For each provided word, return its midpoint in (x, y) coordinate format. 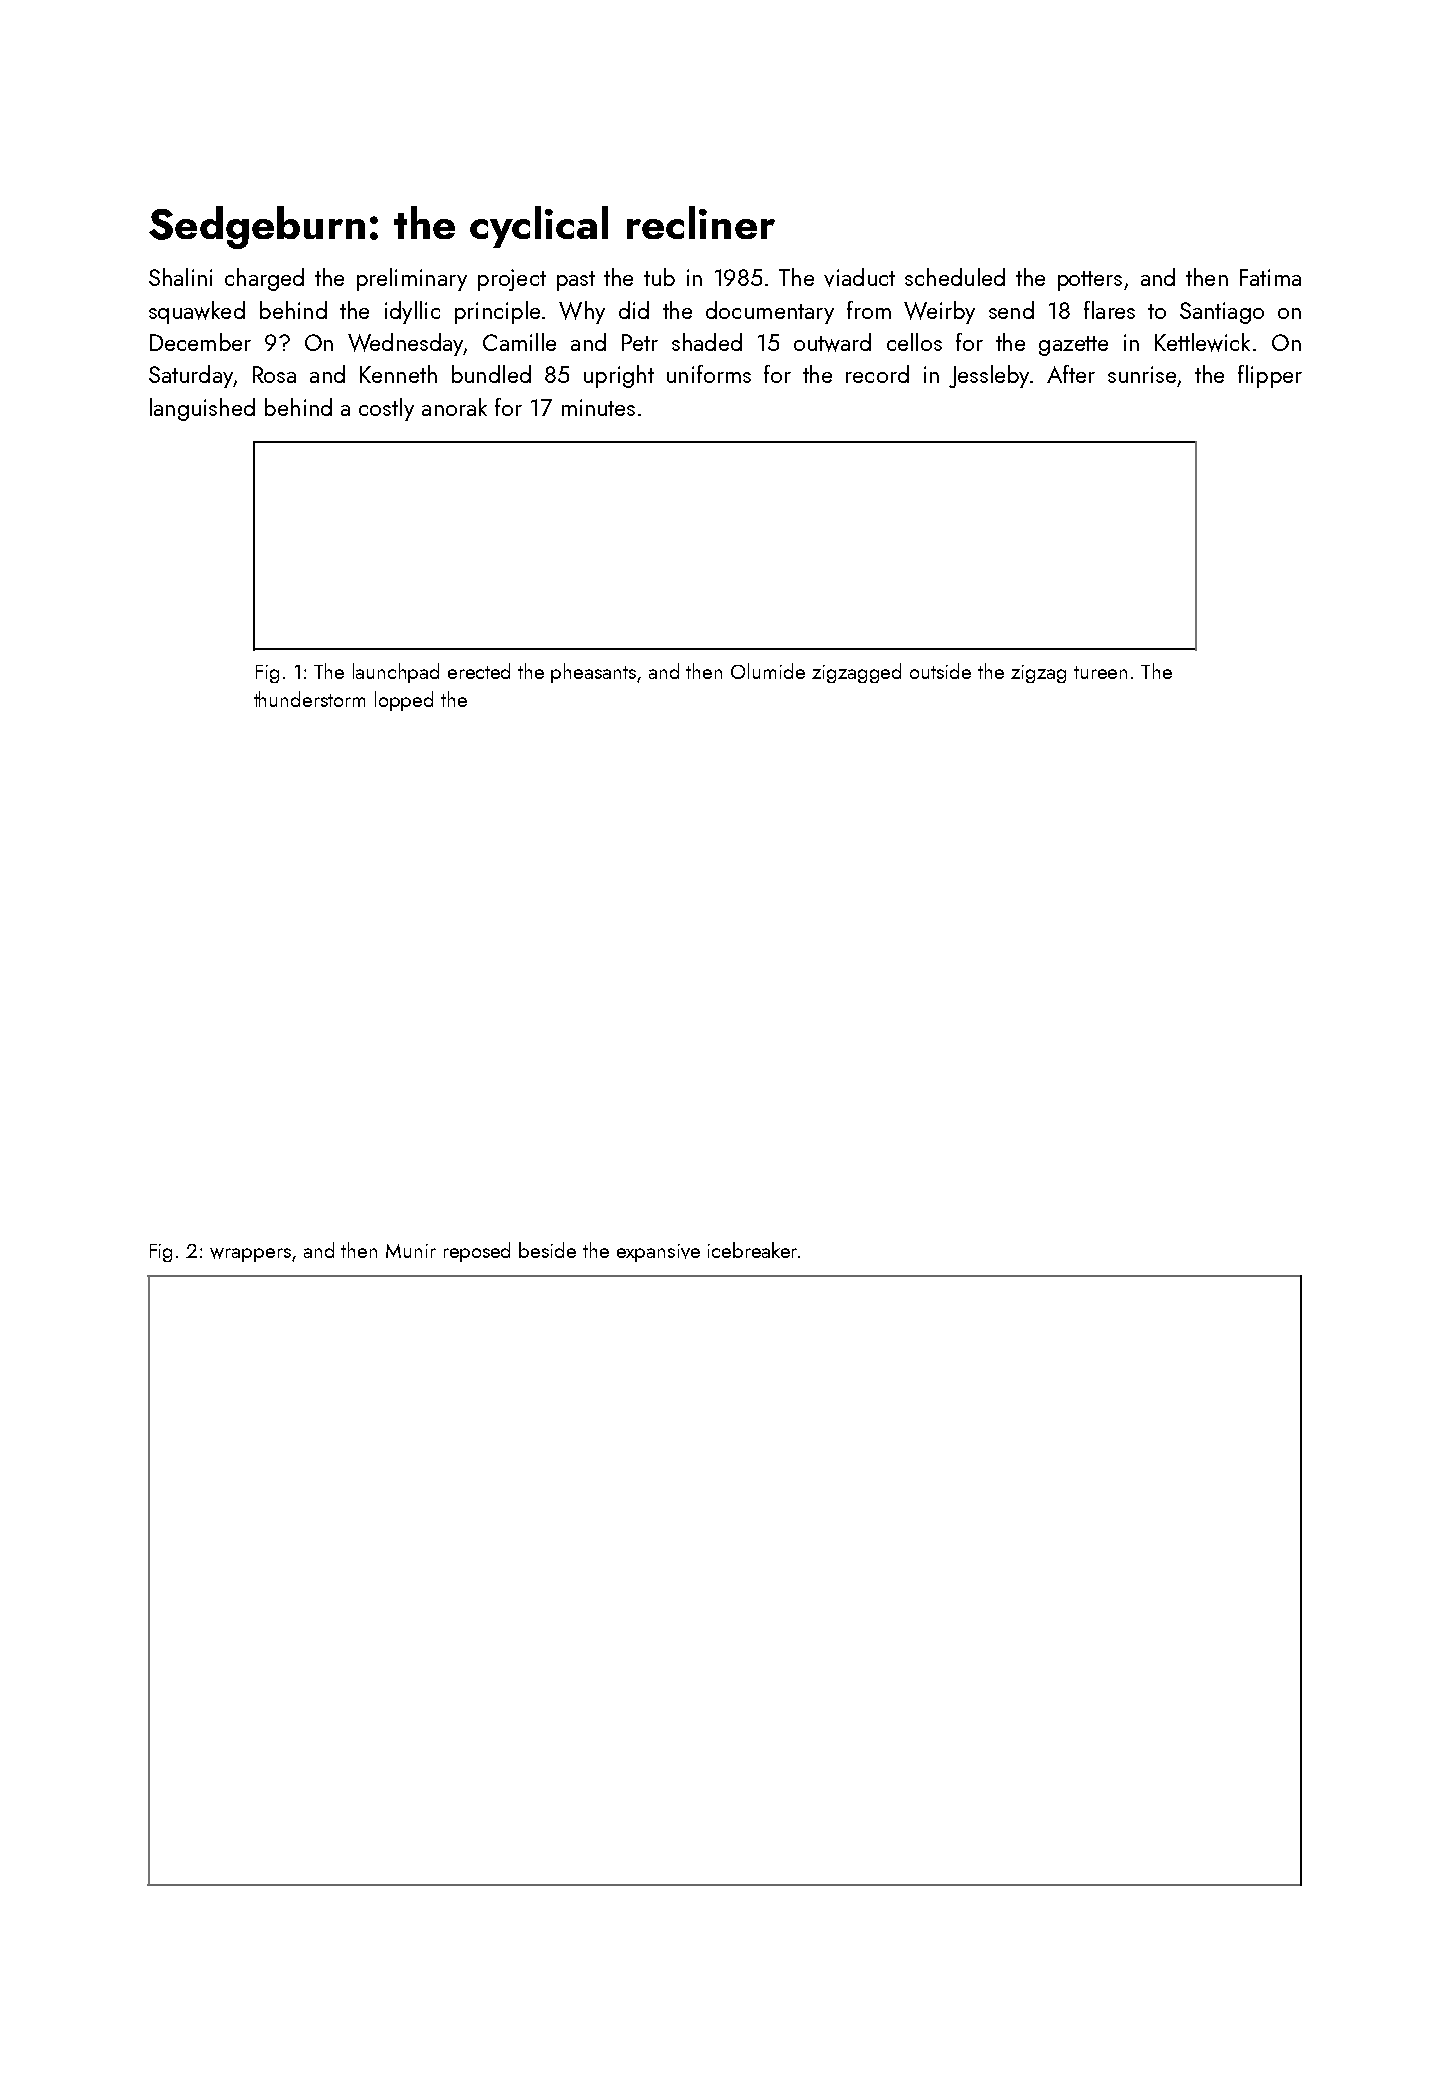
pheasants (593, 673)
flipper (1270, 376)
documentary (770, 312)
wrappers (250, 1255)
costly (386, 409)
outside (940, 671)
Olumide (768, 671)
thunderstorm (309, 699)
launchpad (396, 673)
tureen (1100, 672)
